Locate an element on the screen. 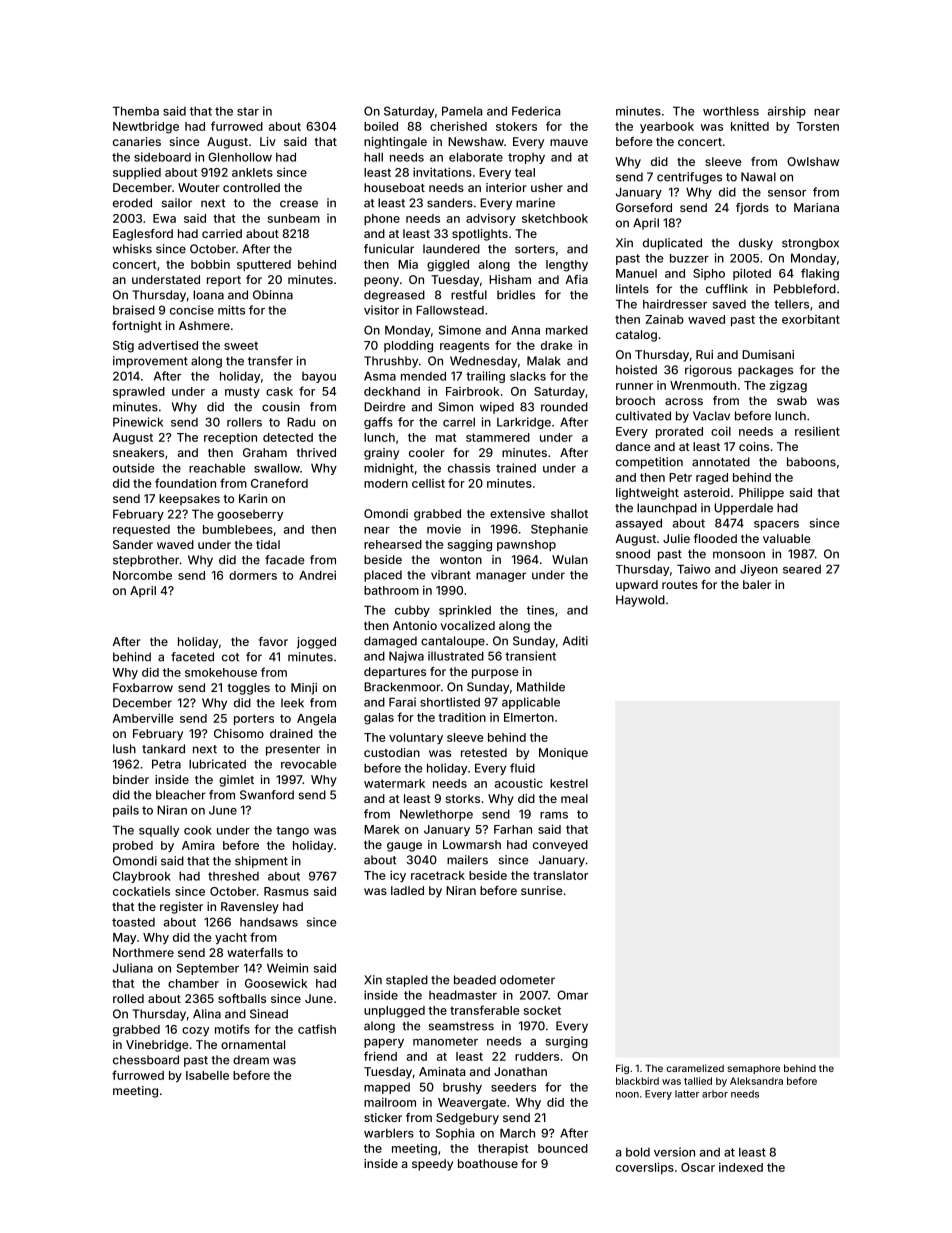 The image size is (952, 1233). racetrack is located at coordinates (438, 875).
